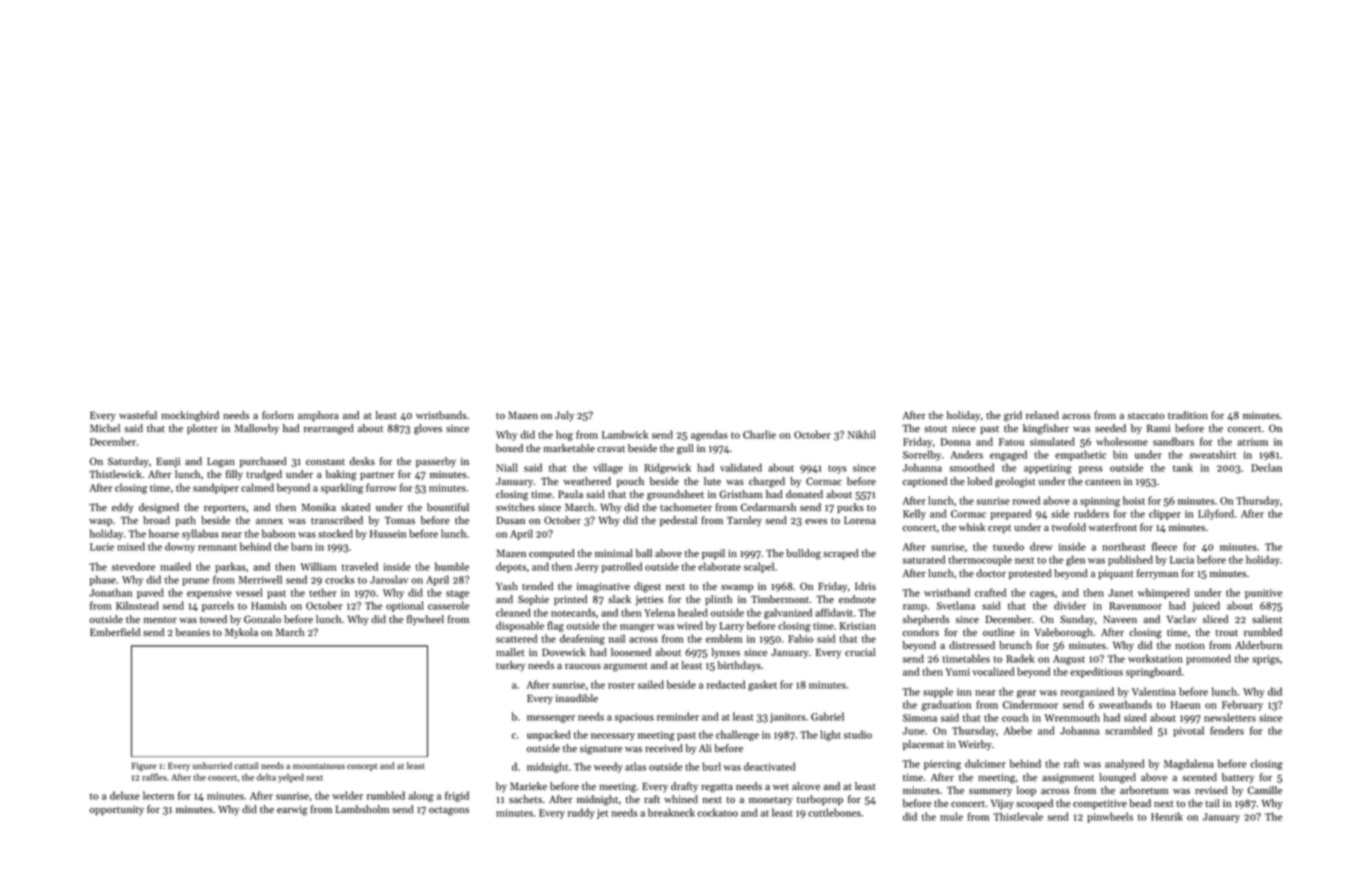 This document has width=1372, height=887. Describe the element at coordinates (115, 632) in the document. I see `Emberfield` at that location.
